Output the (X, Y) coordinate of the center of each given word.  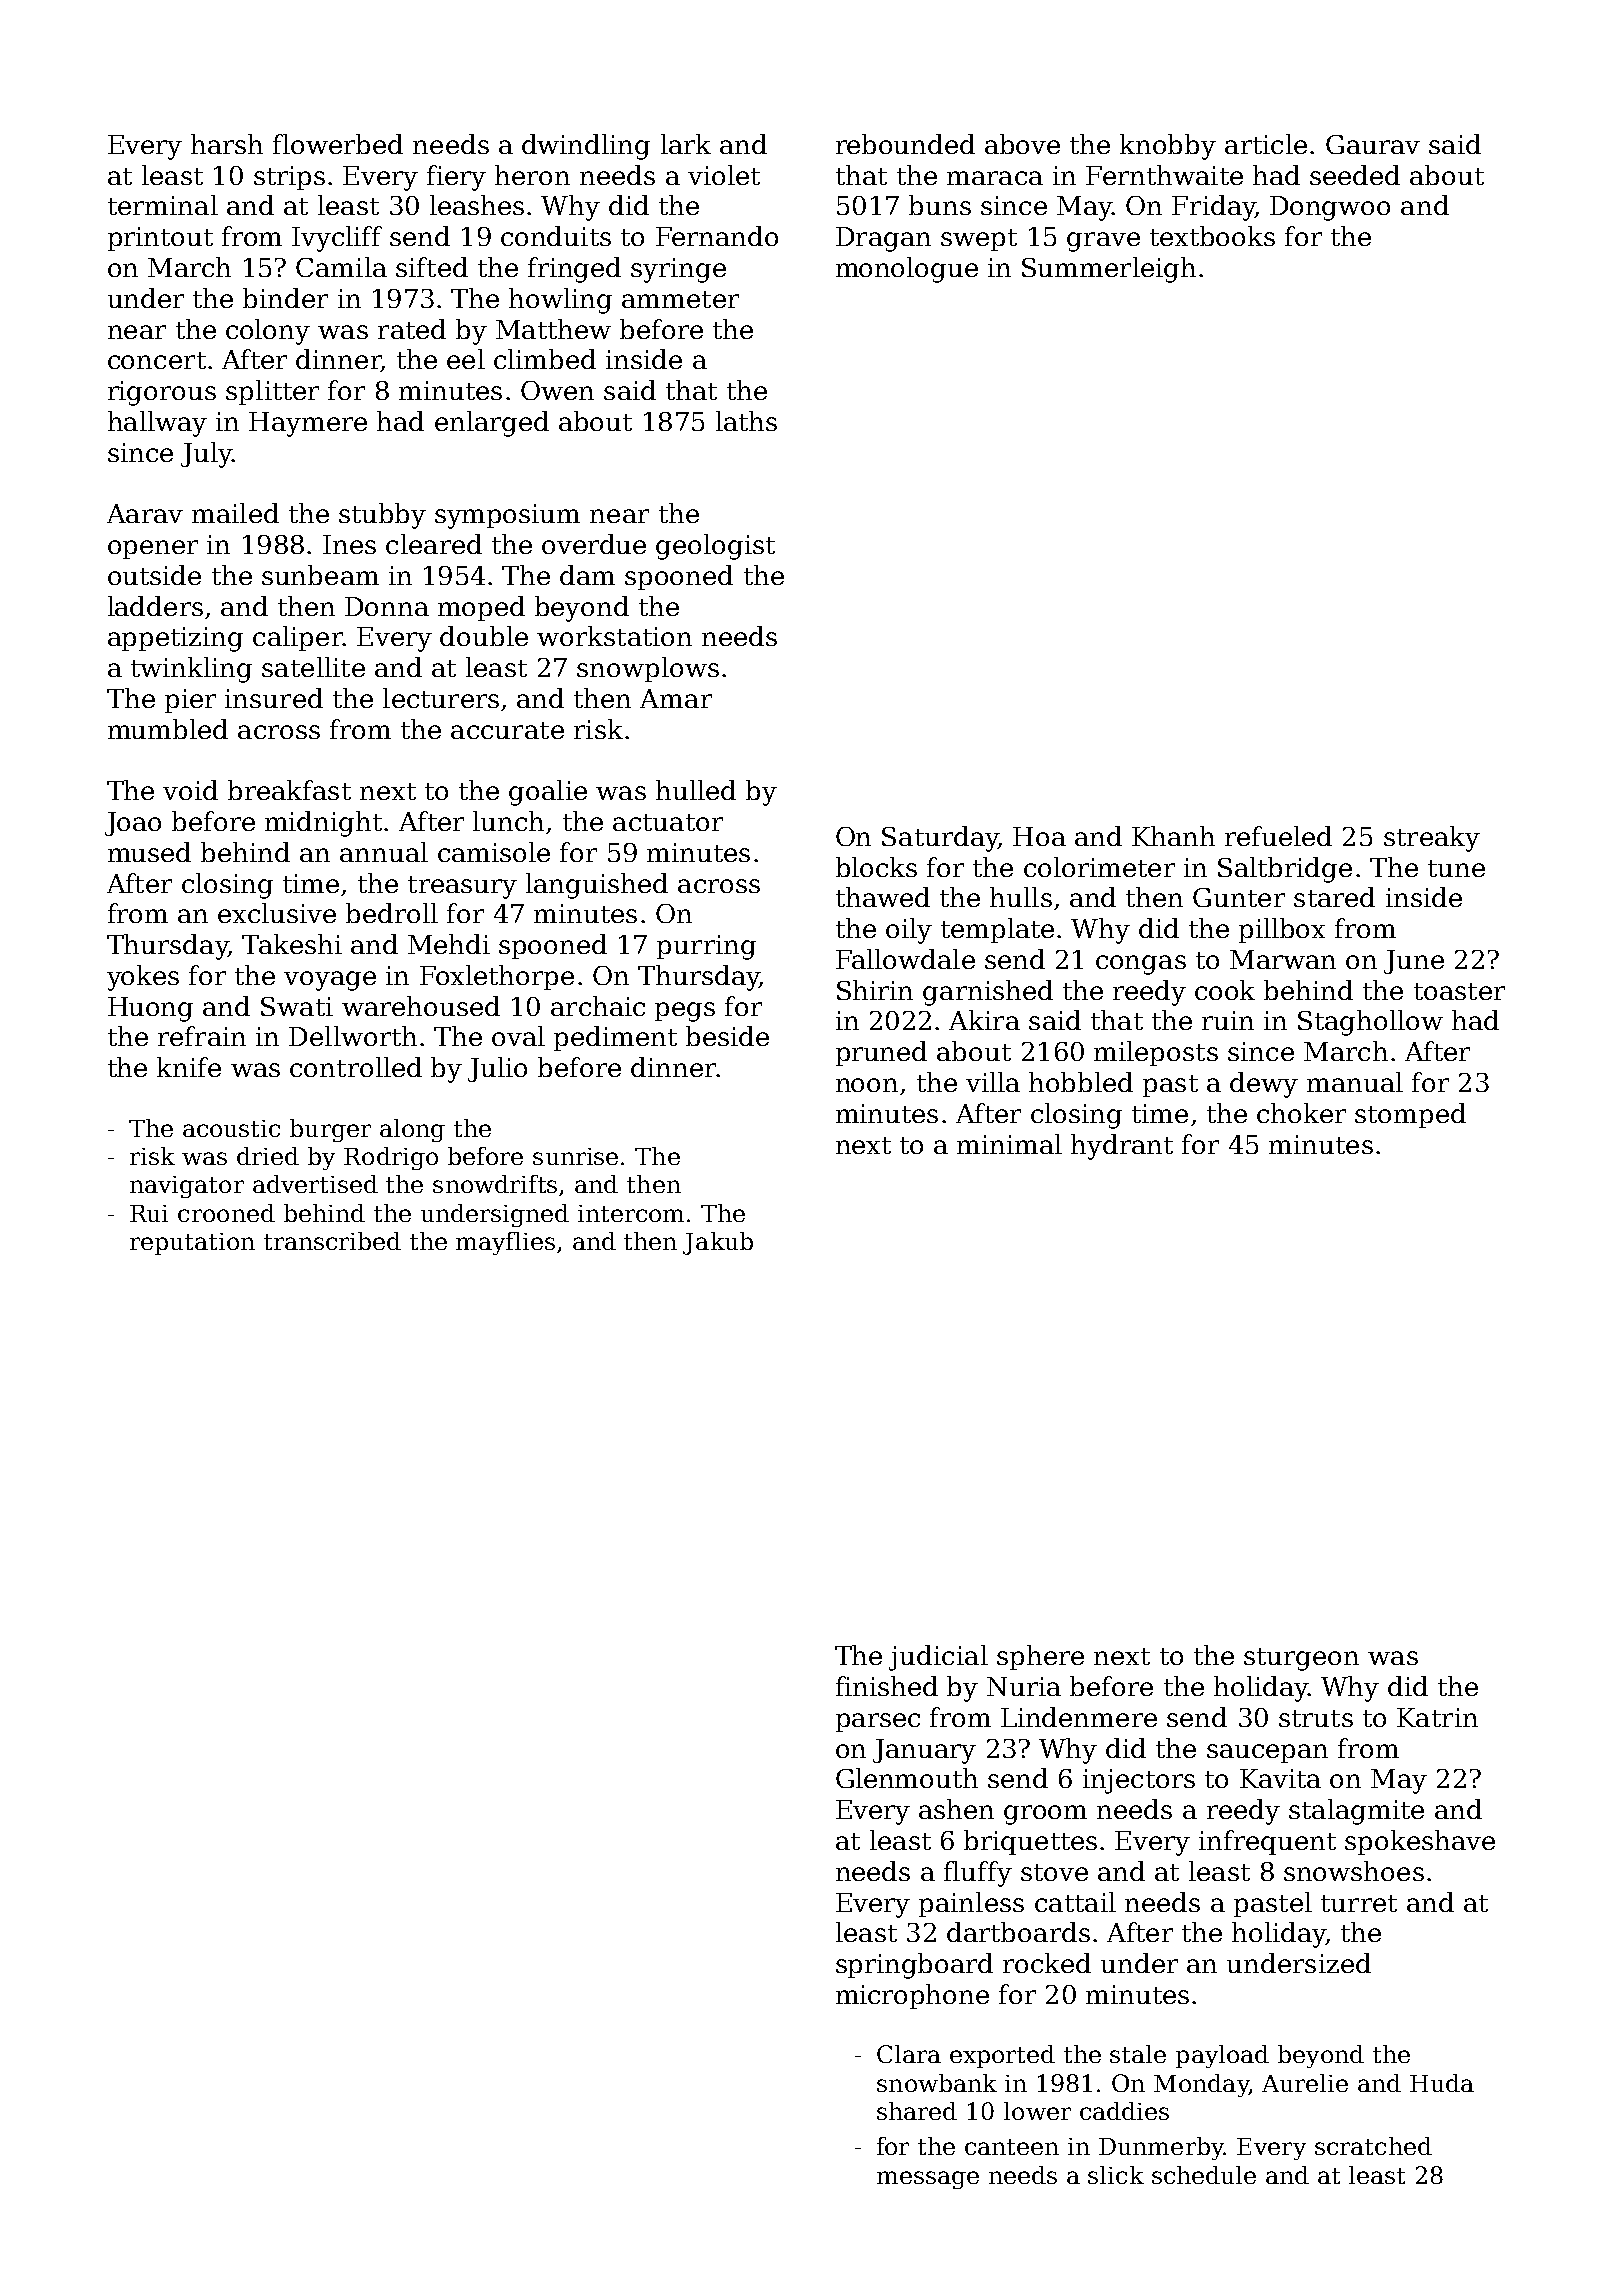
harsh (227, 144)
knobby (1168, 147)
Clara (909, 2054)
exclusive (277, 913)
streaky (1432, 839)
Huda (1442, 2083)
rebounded (905, 144)
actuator (668, 822)
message (928, 2180)
